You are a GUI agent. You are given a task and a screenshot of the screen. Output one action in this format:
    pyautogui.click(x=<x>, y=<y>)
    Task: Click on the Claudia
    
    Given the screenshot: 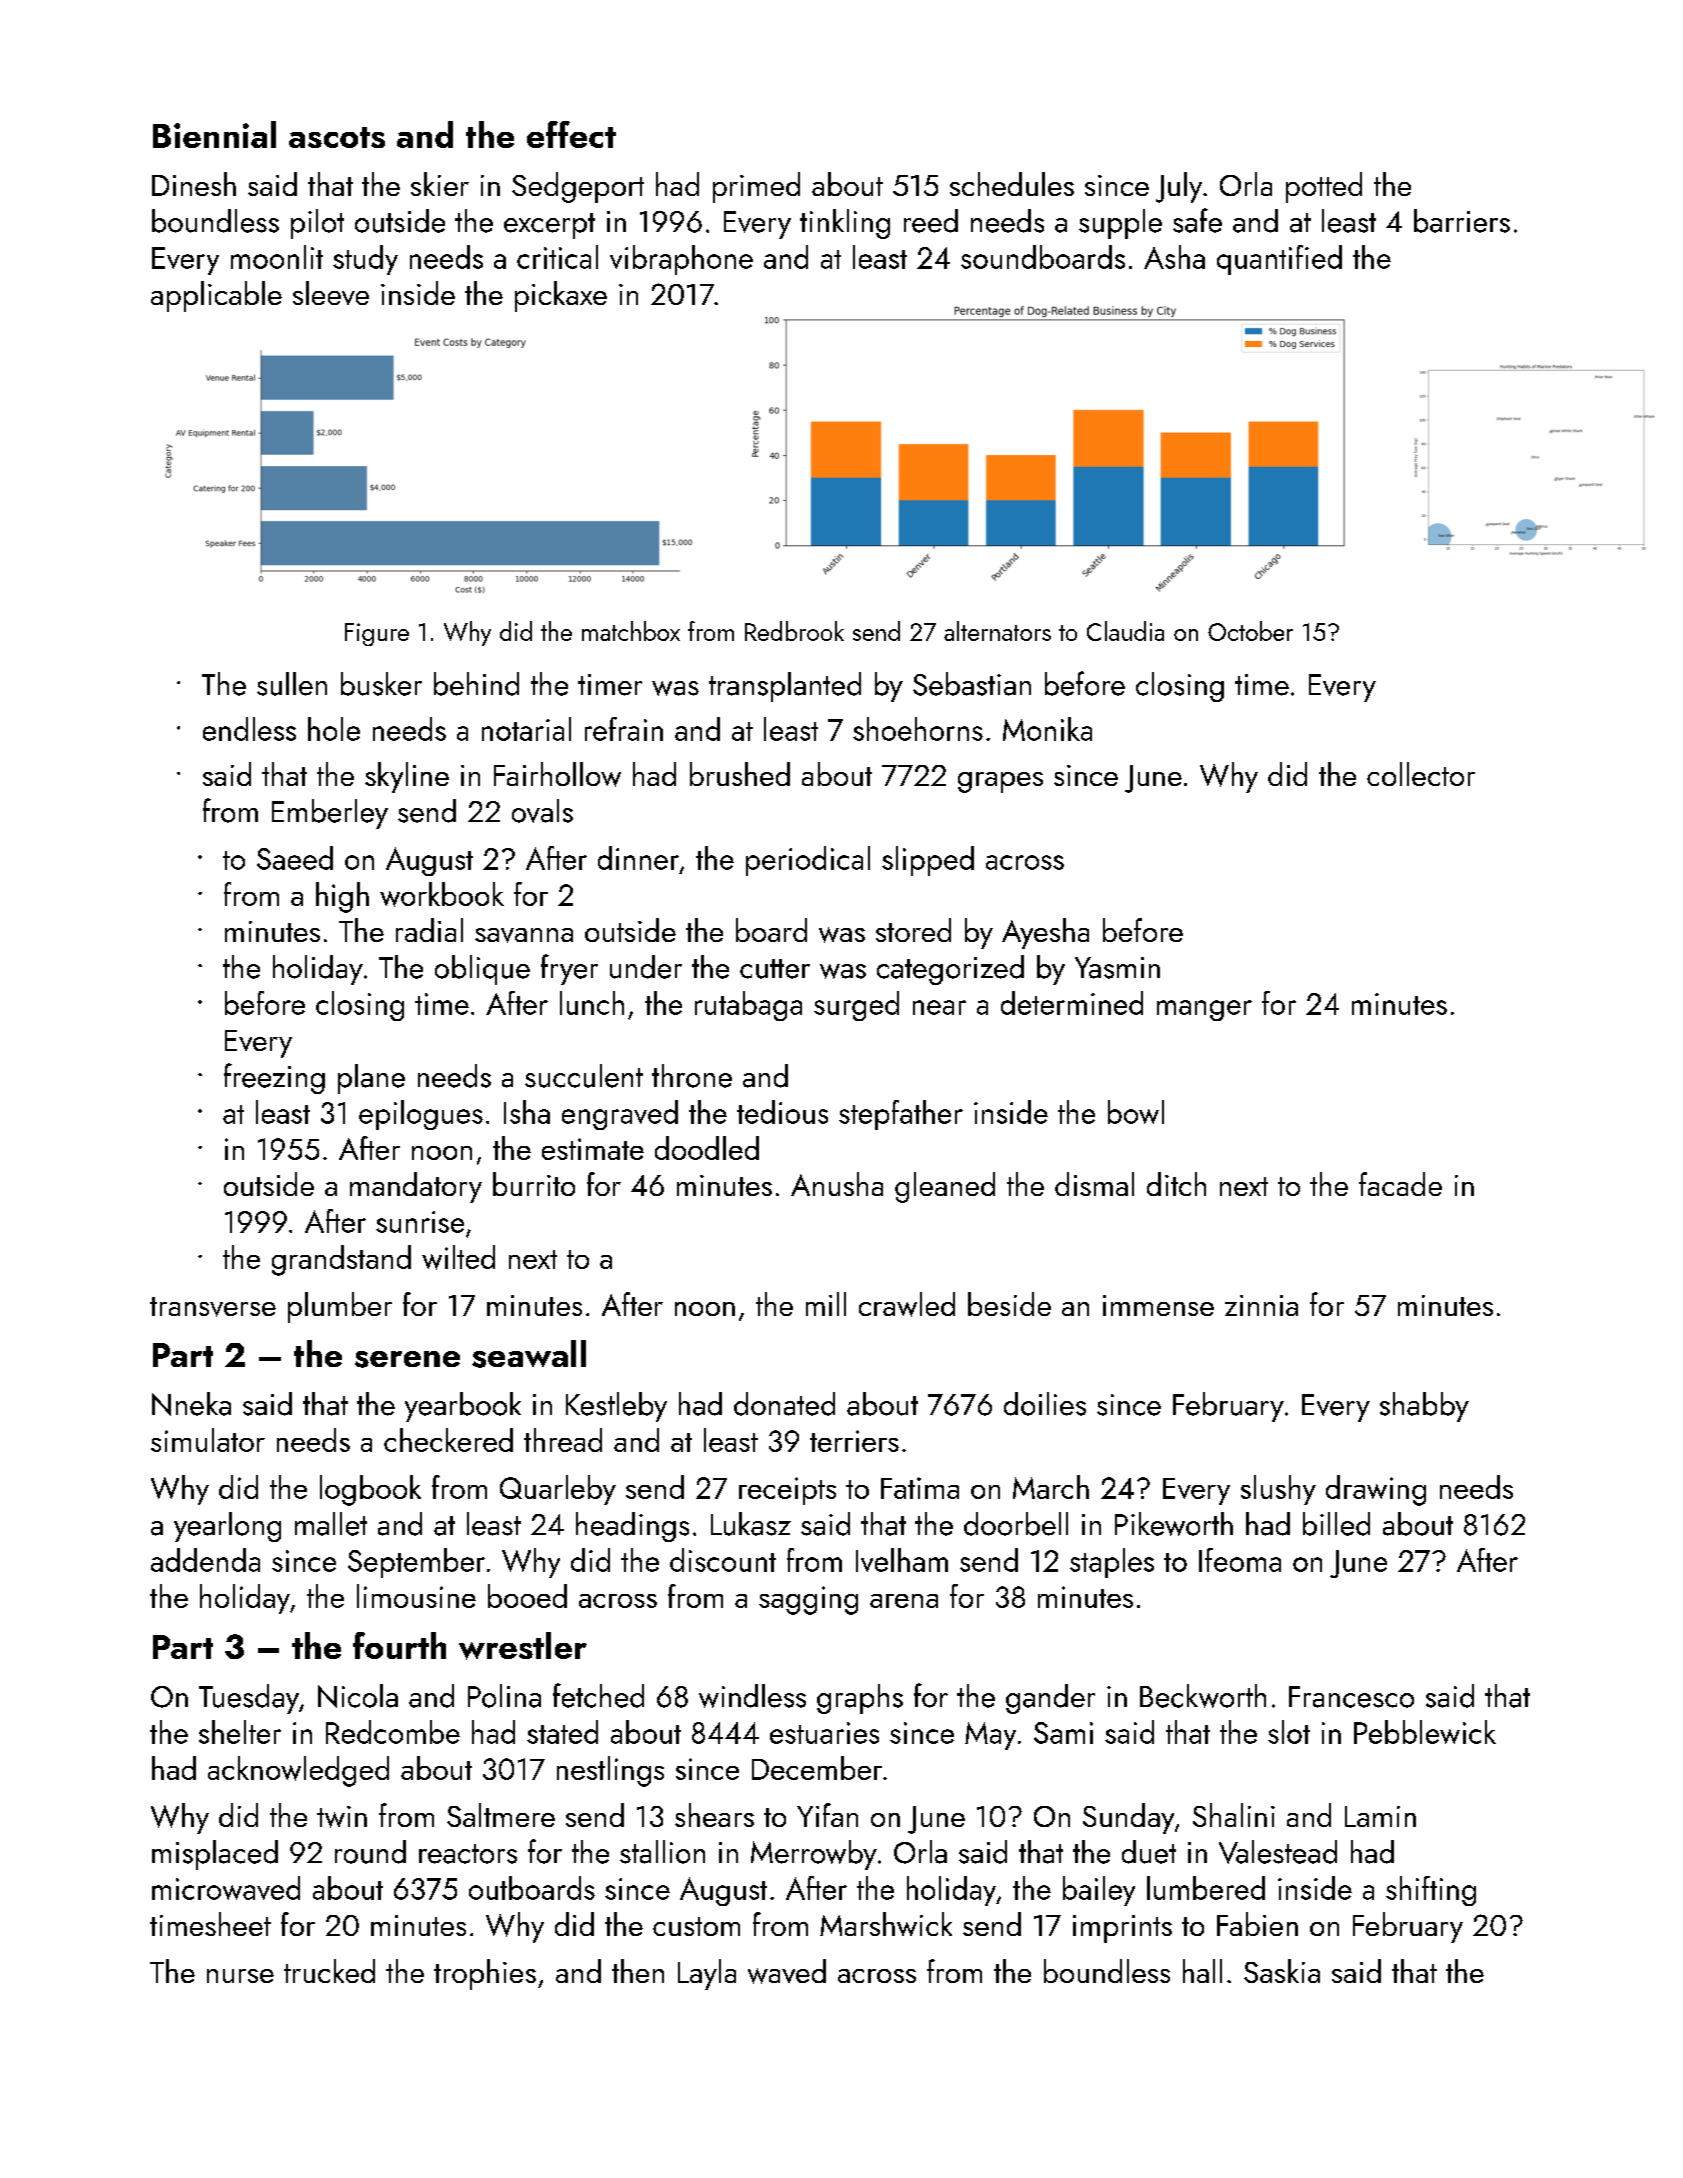 What is the action you would take?
    pyautogui.click(x=1125, y=631)
